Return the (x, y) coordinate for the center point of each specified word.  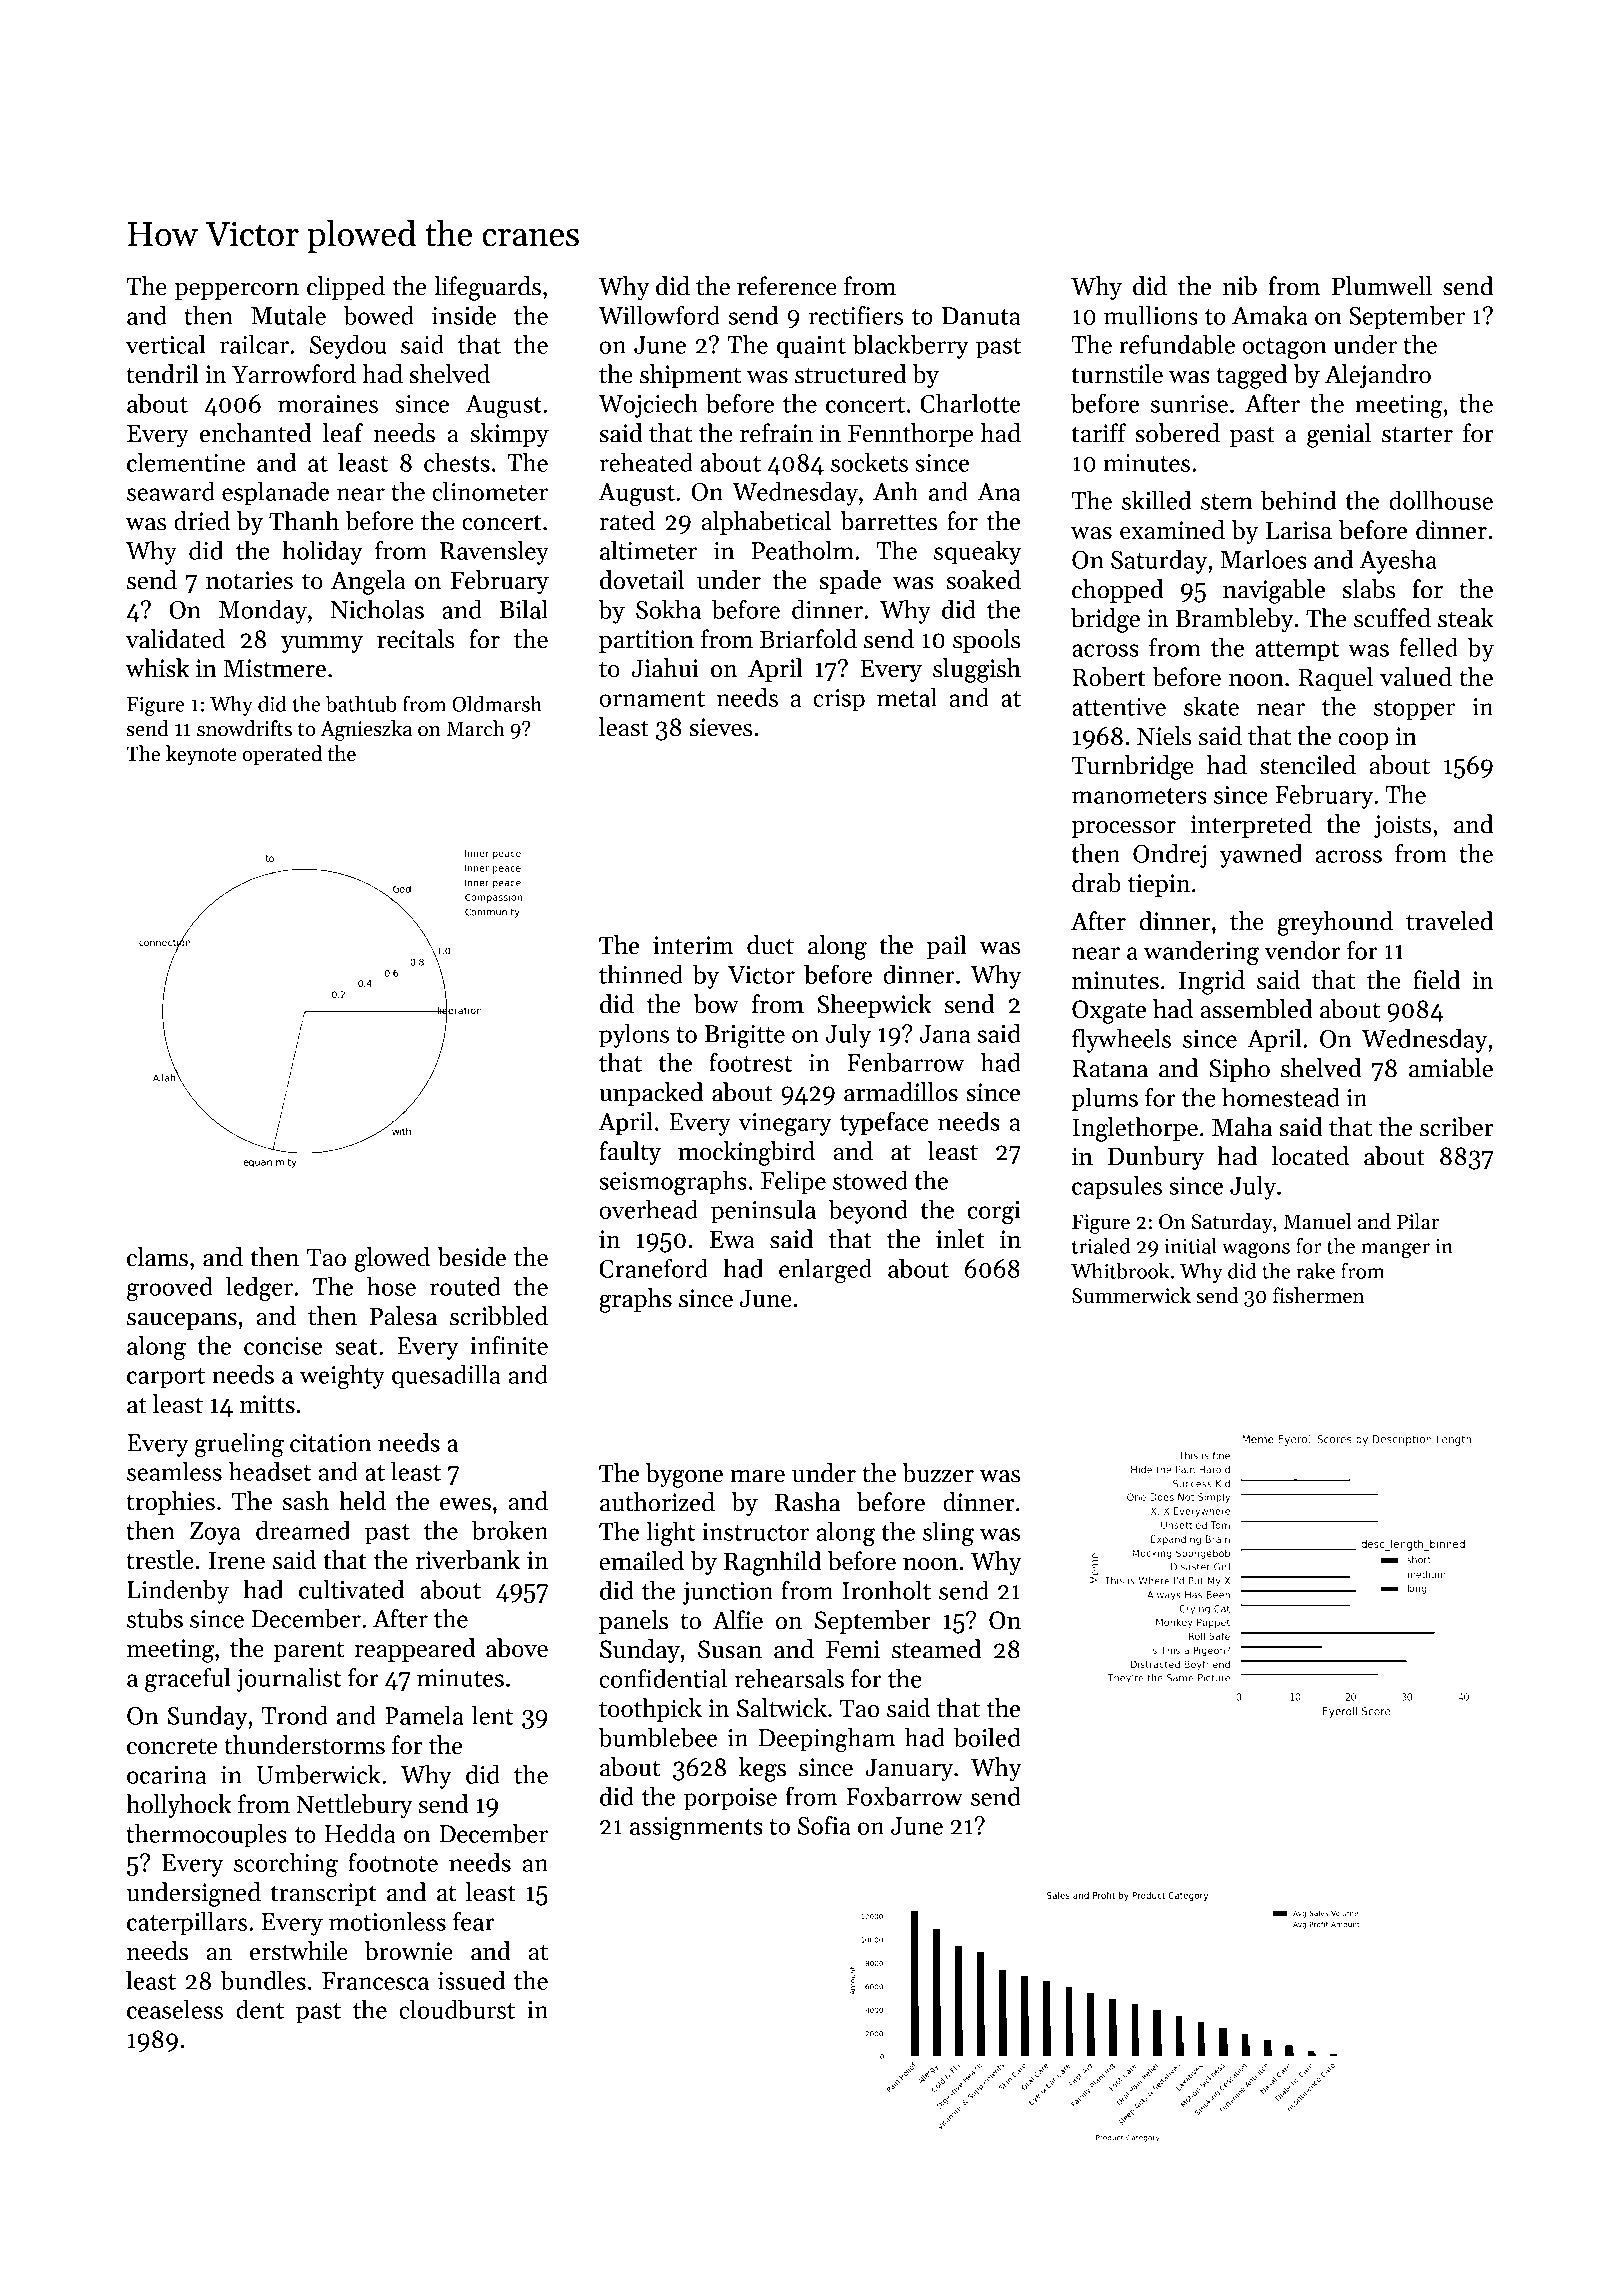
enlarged (825, 1270)
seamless (174, 1471)
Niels (1164, 736)
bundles (263, 1980)
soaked (984, 580)
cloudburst (457, 2009)
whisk (157, 668)
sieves (720, 727)
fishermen (1318, 1295)
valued (1416, 677)
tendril (162, 374)
